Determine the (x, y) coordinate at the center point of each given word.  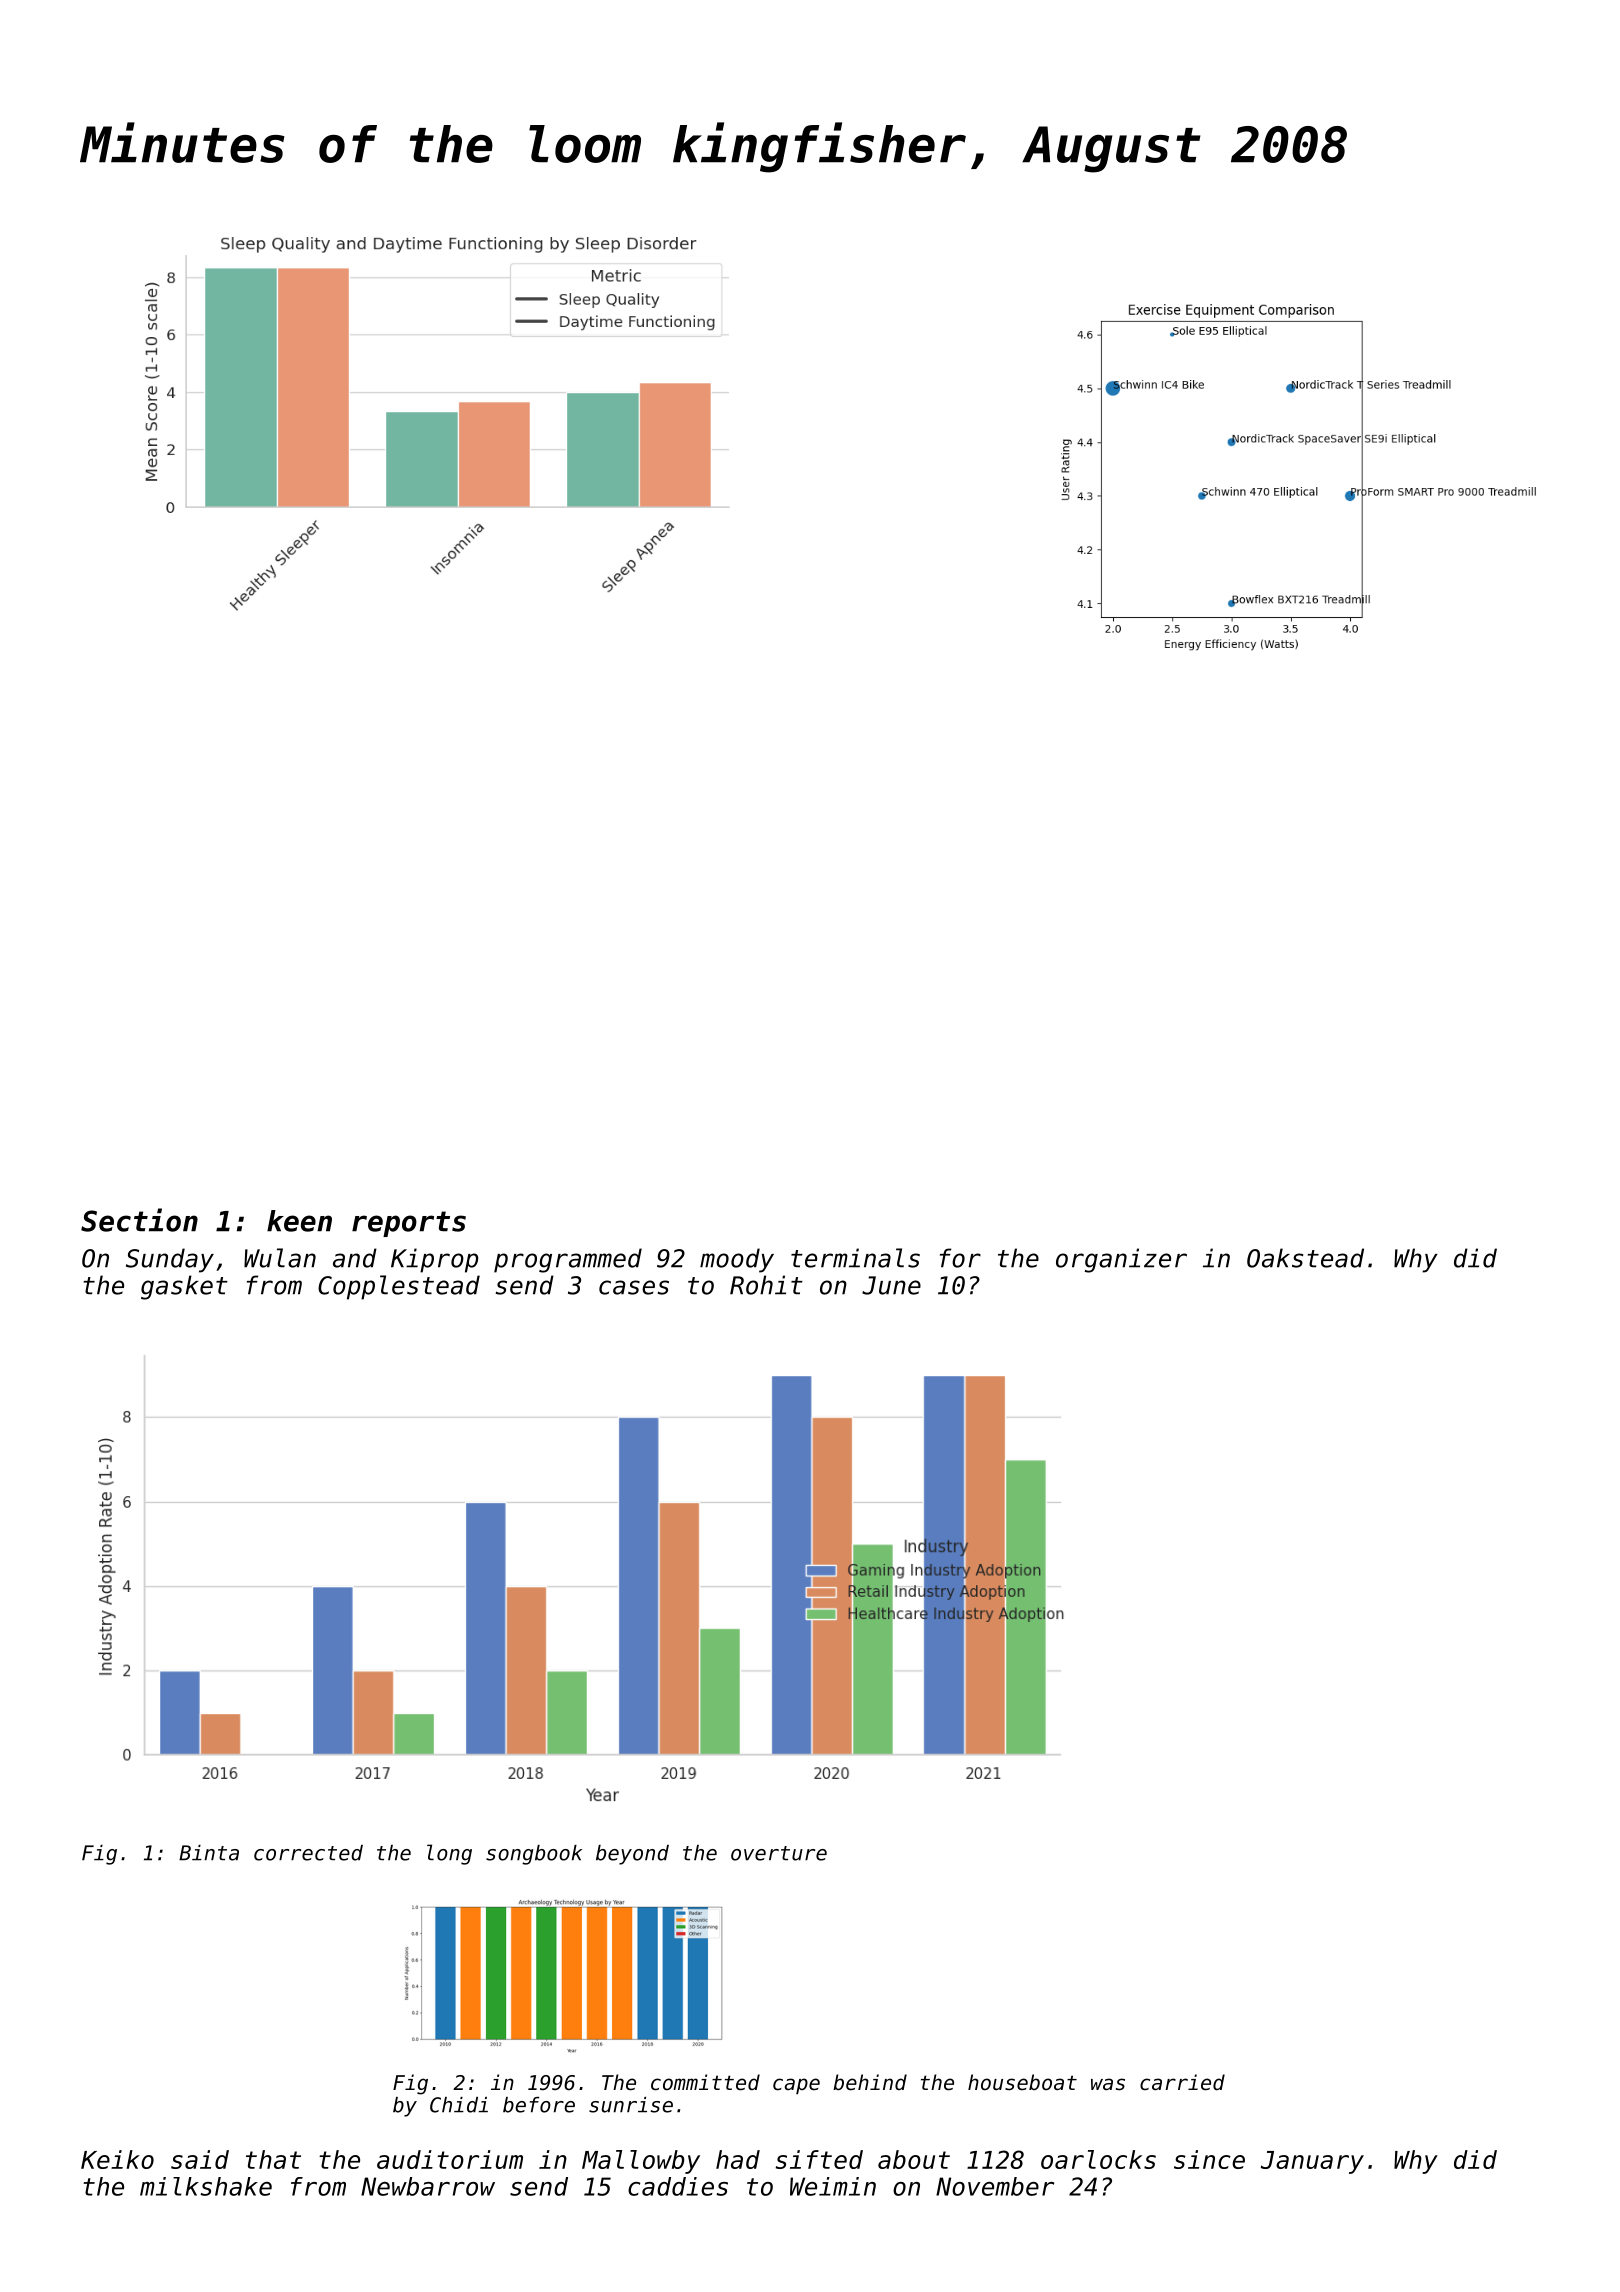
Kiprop (434, 1260)
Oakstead (1305, 1258)
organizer (1121, 1260)
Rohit (766, 1285)
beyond (632, 1855)
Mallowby (641, 2162)
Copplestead (399, 1287)
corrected (308, 1853)
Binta (209, 1853)
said (200, 2159)
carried (1182, 2082)
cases (634, 1287)
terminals (855, 1258)
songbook (534, 1855)
